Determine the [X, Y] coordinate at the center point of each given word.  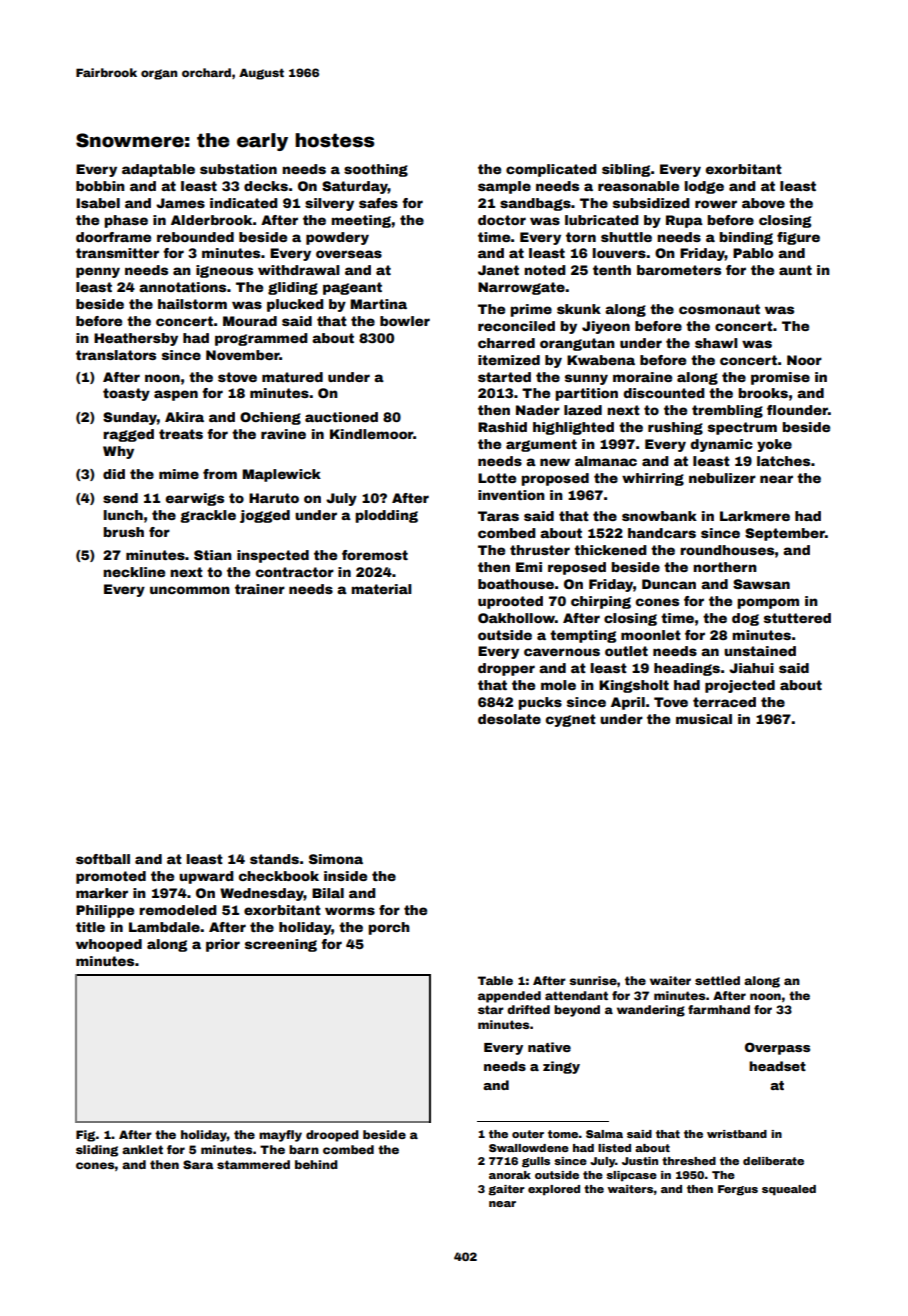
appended [509, 997]
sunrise [593, 980]
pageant [352, 288]
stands [274, 859]
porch [389, 928]
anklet [142, 1149]
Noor [804, 360]
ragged [128, 435]
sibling [626, 170]
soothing [376, 170]
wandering [651, 1011]
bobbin [100, 186]
